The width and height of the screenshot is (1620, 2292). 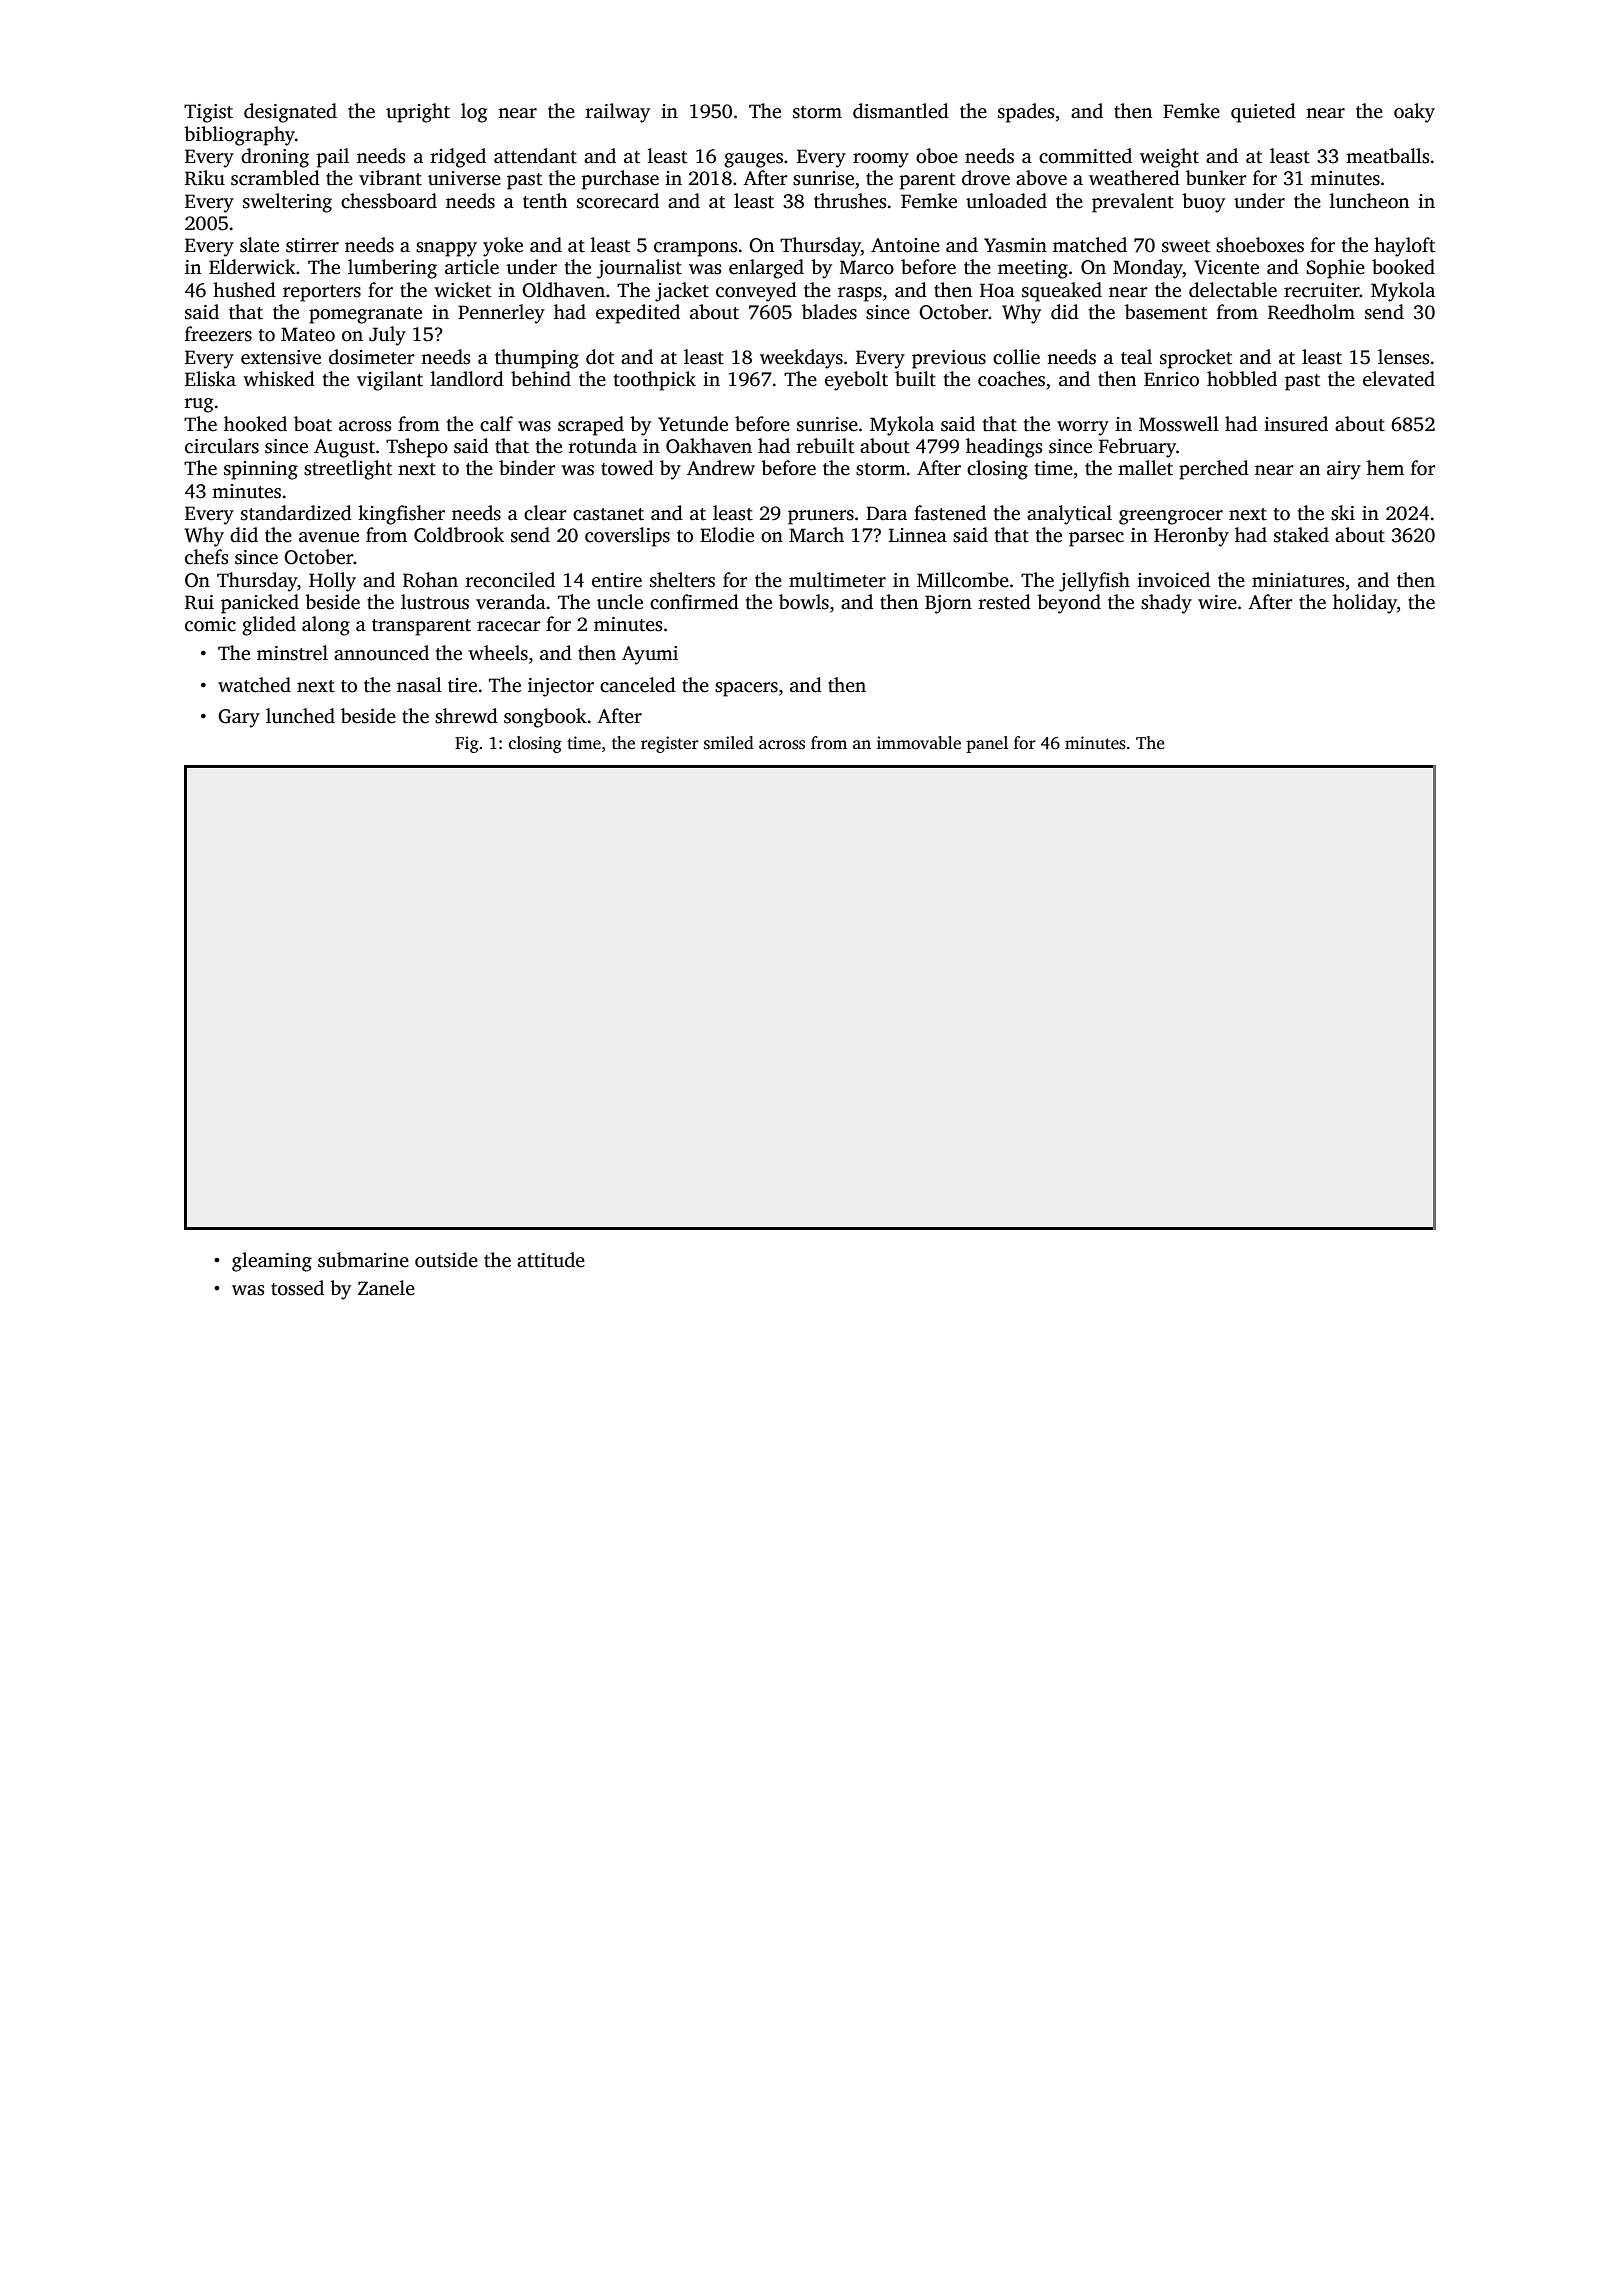 What do you see at coordinates (1217, 602) in the screenshot?
I see `wire` at bounding box center [1217, 602].
